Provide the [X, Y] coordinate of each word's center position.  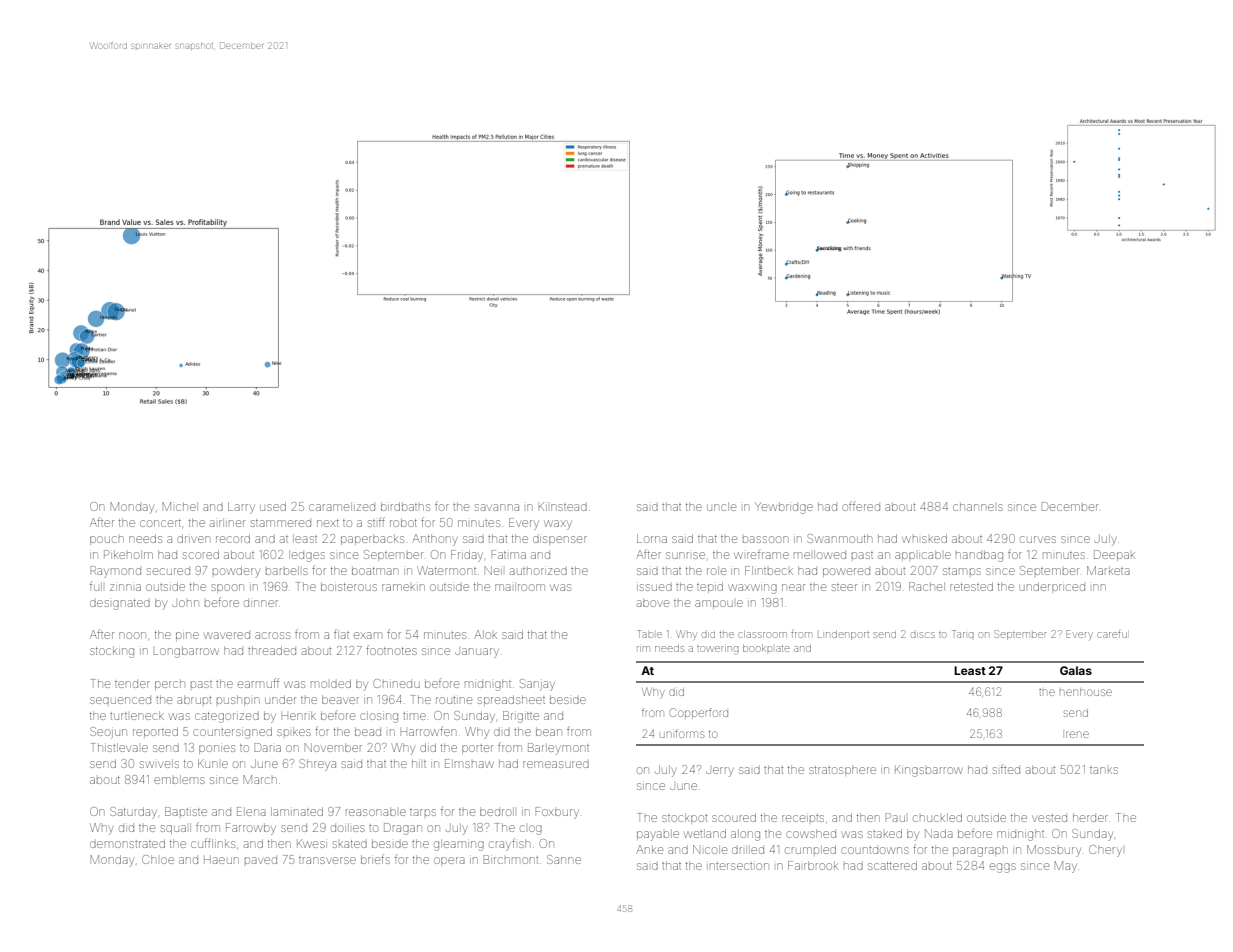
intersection [737, 866]
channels [978, 506]
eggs [1003, 868]
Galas [1076, 670]
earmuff [258, 683]
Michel [180, 506]
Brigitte [521, 717]
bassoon [765, 539]
